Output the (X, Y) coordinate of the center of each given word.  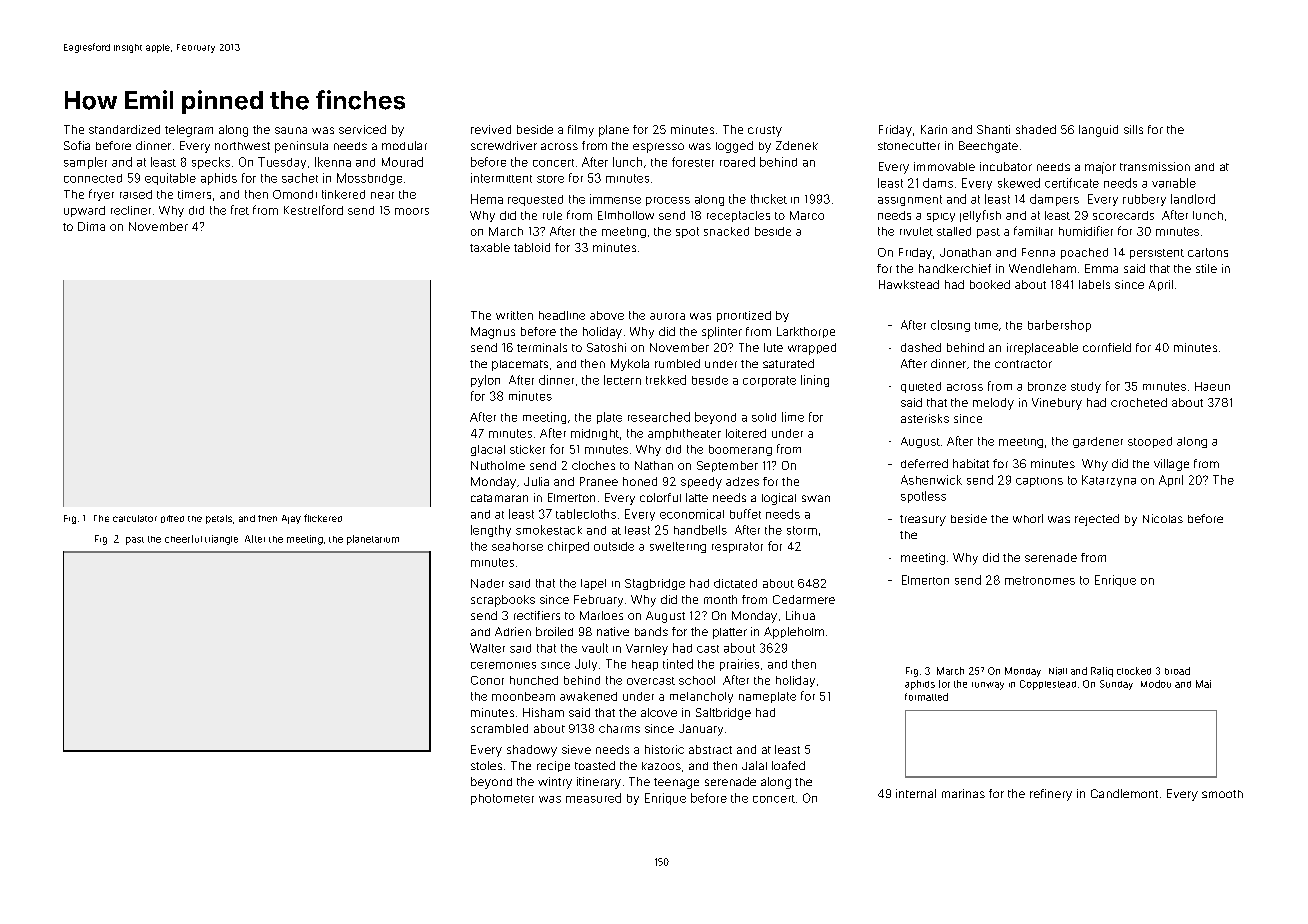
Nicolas (1163, 518)
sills (1133, 129)
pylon (485, 381)
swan (816, 498)
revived (491, 129)
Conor (487, 680)
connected (93, 178)
